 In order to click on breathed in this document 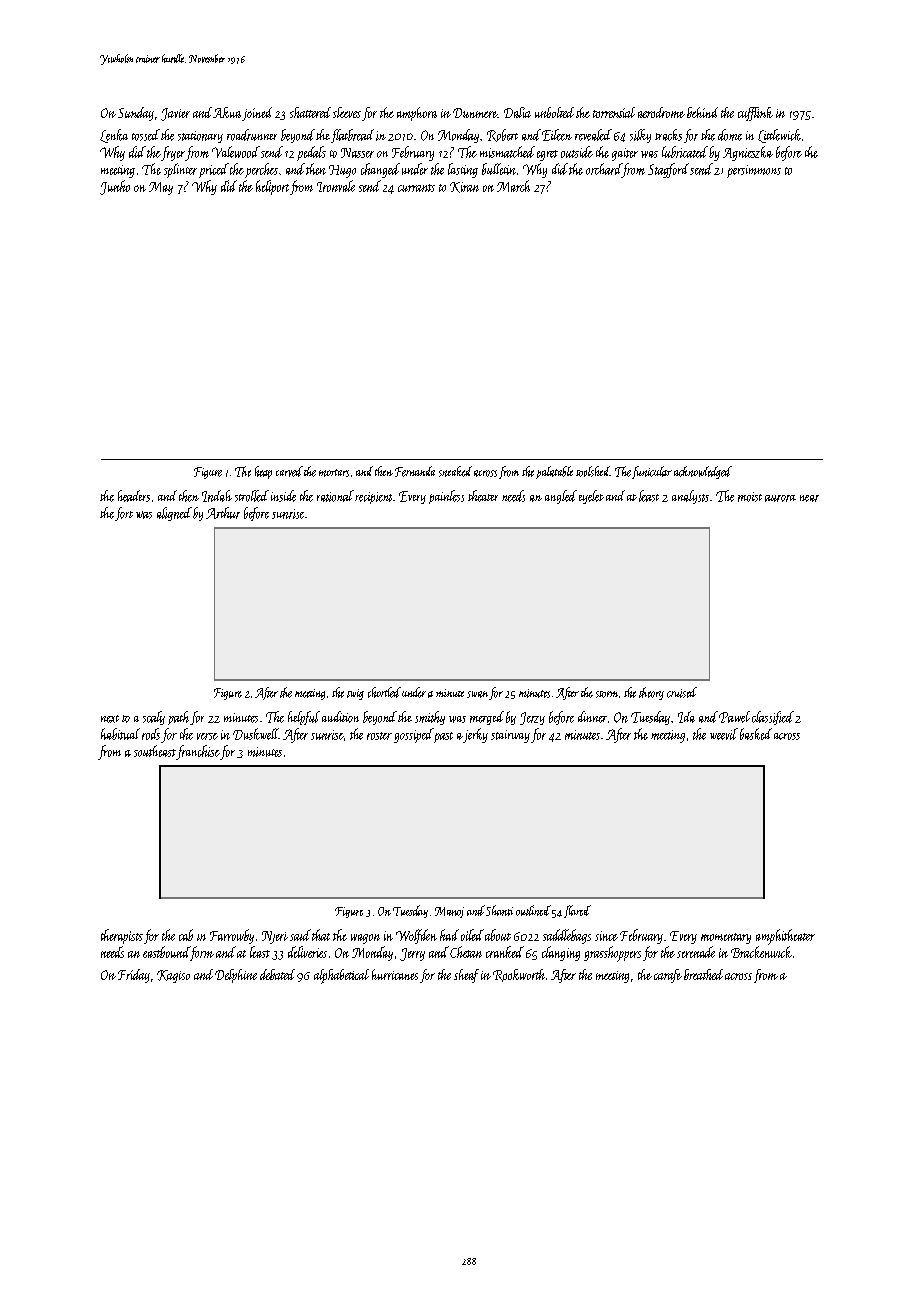, I will do `click(703, 974)`.
